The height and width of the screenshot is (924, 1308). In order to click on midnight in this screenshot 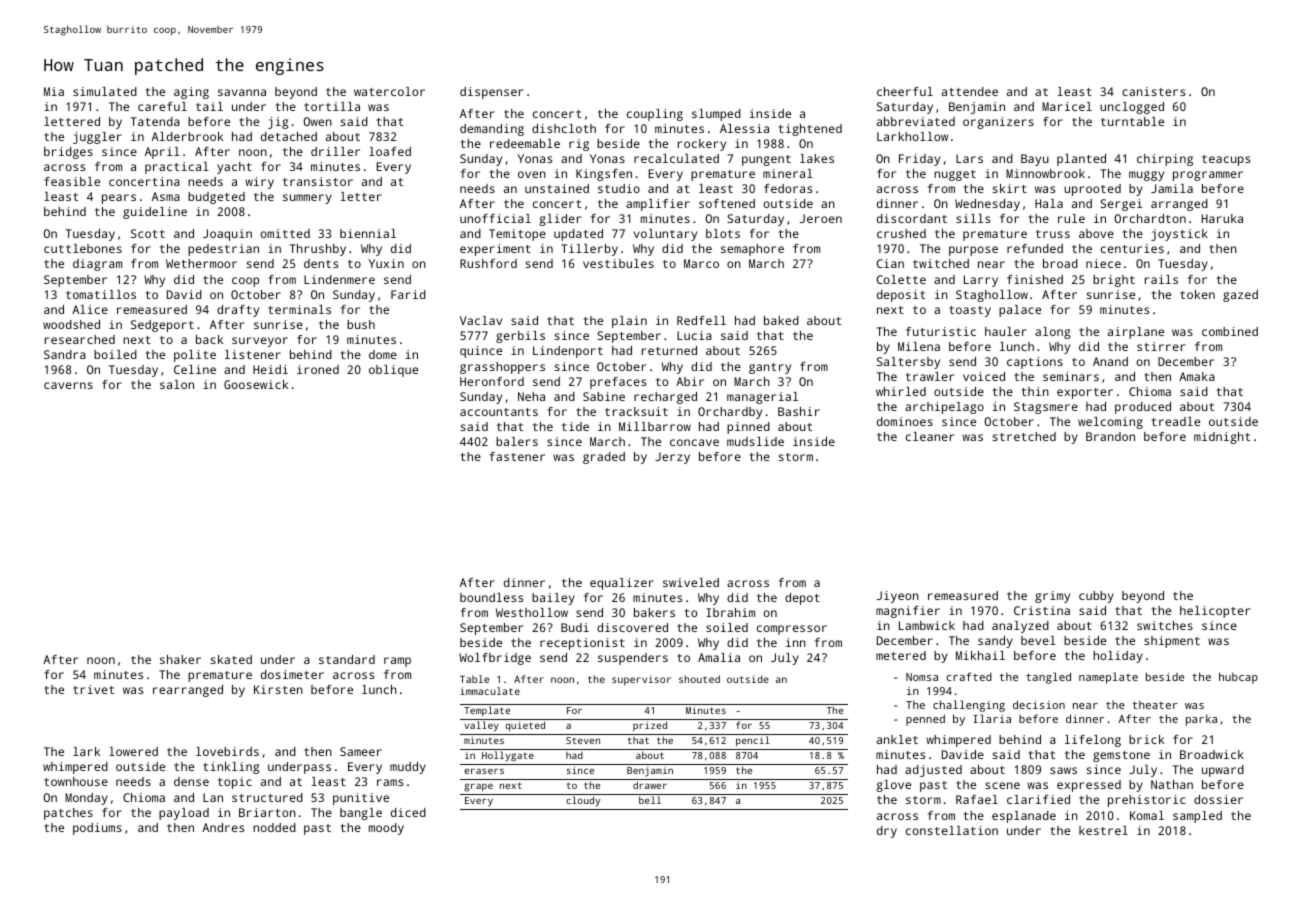, I will do `click(1222, 438)`.
